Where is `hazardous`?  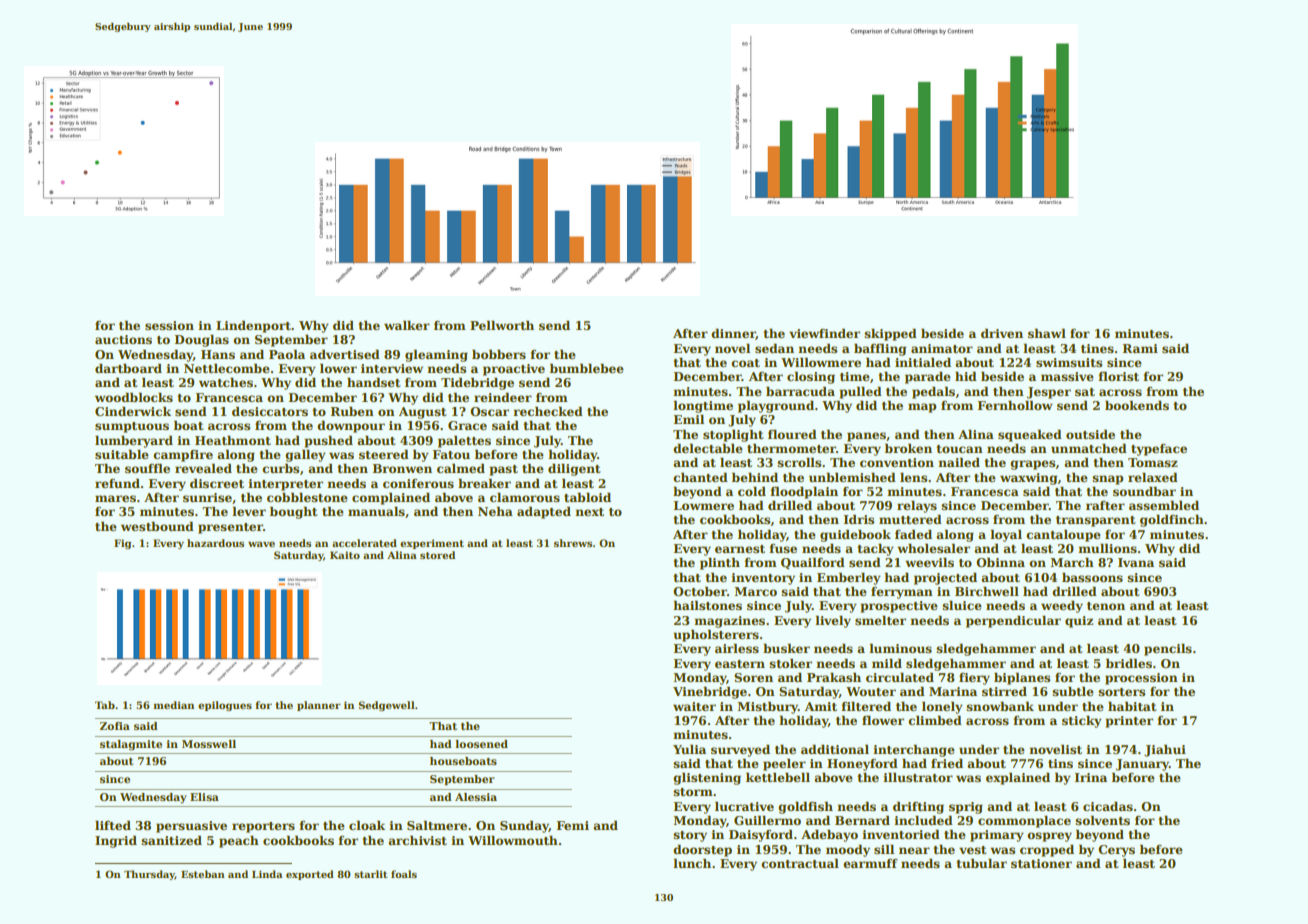 hazardous is located at coordinates (215, 543).
